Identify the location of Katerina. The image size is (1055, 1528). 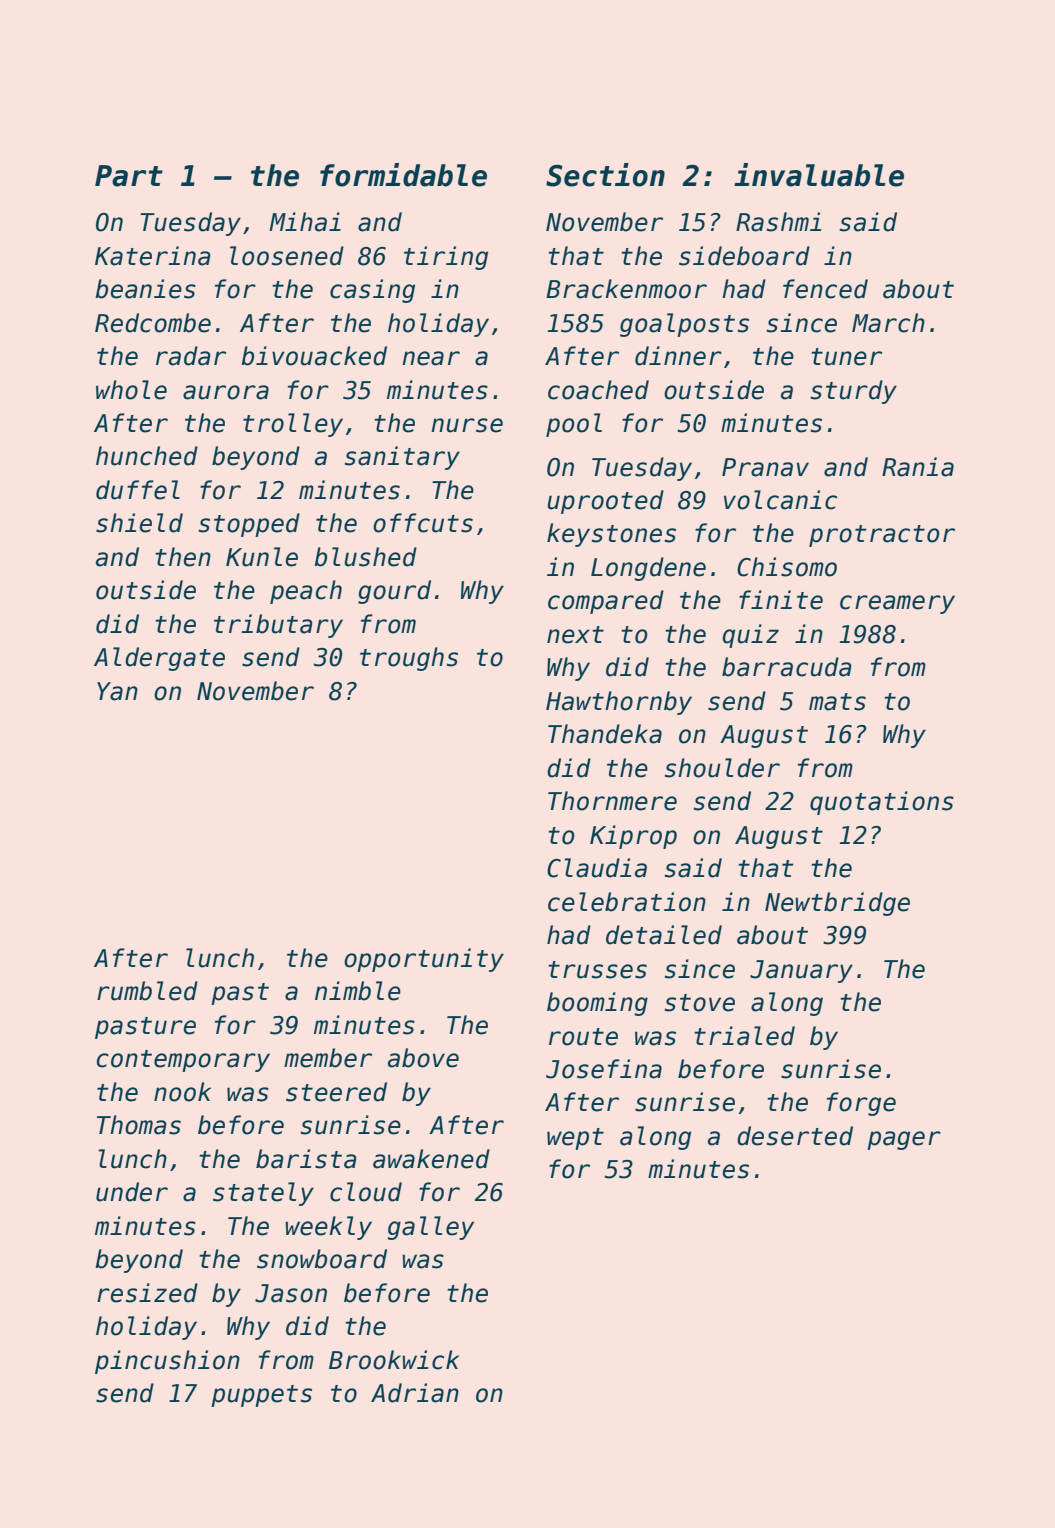
(153, 256).
